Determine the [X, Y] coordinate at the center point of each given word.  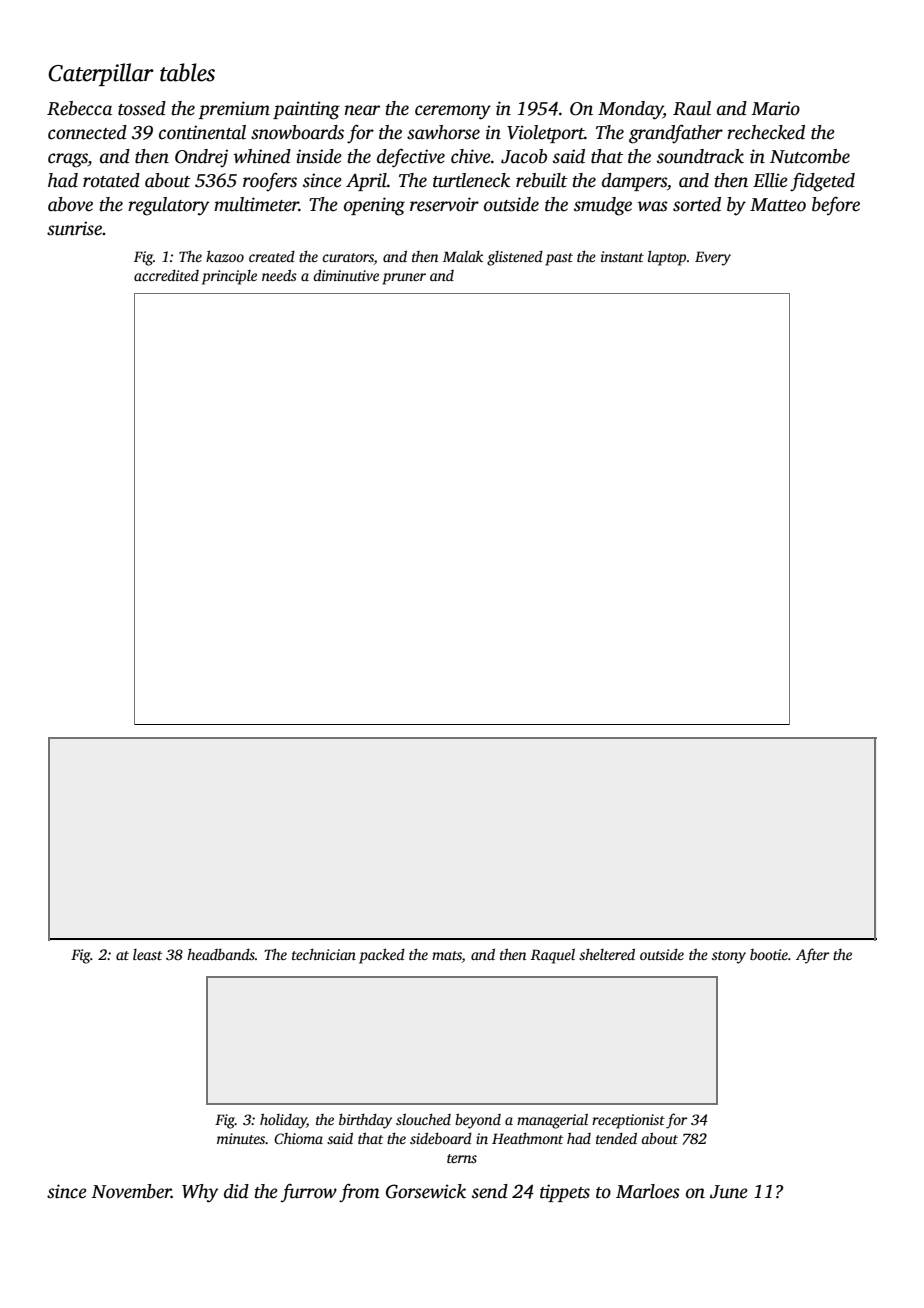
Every [713, 258]
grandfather [676, 134]
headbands [221, 954]
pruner [404, 279]
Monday [630, 110]
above [70, 204]
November [131, 1191]
